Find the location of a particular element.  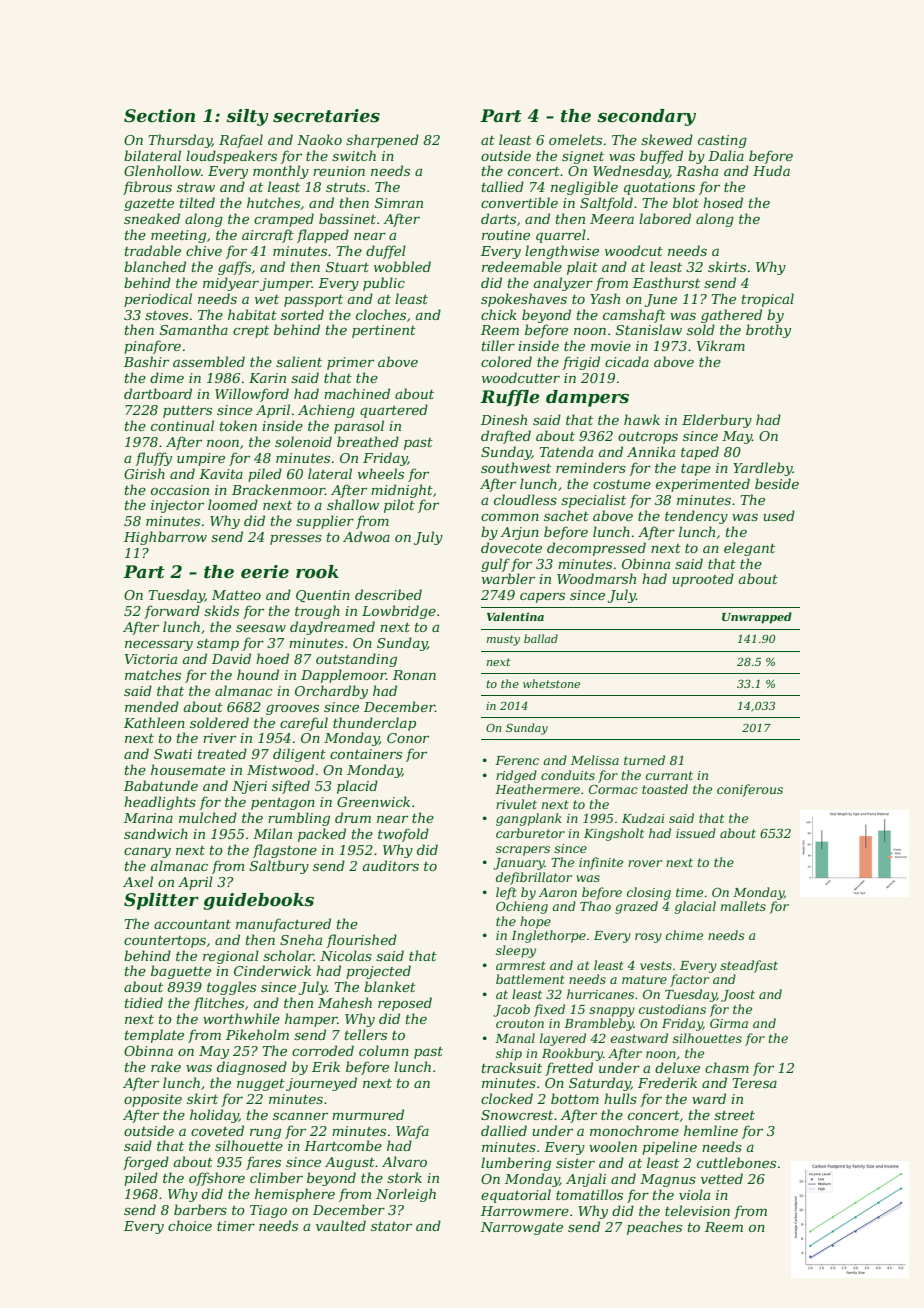

negligible is located at coordinates (584, 188).
